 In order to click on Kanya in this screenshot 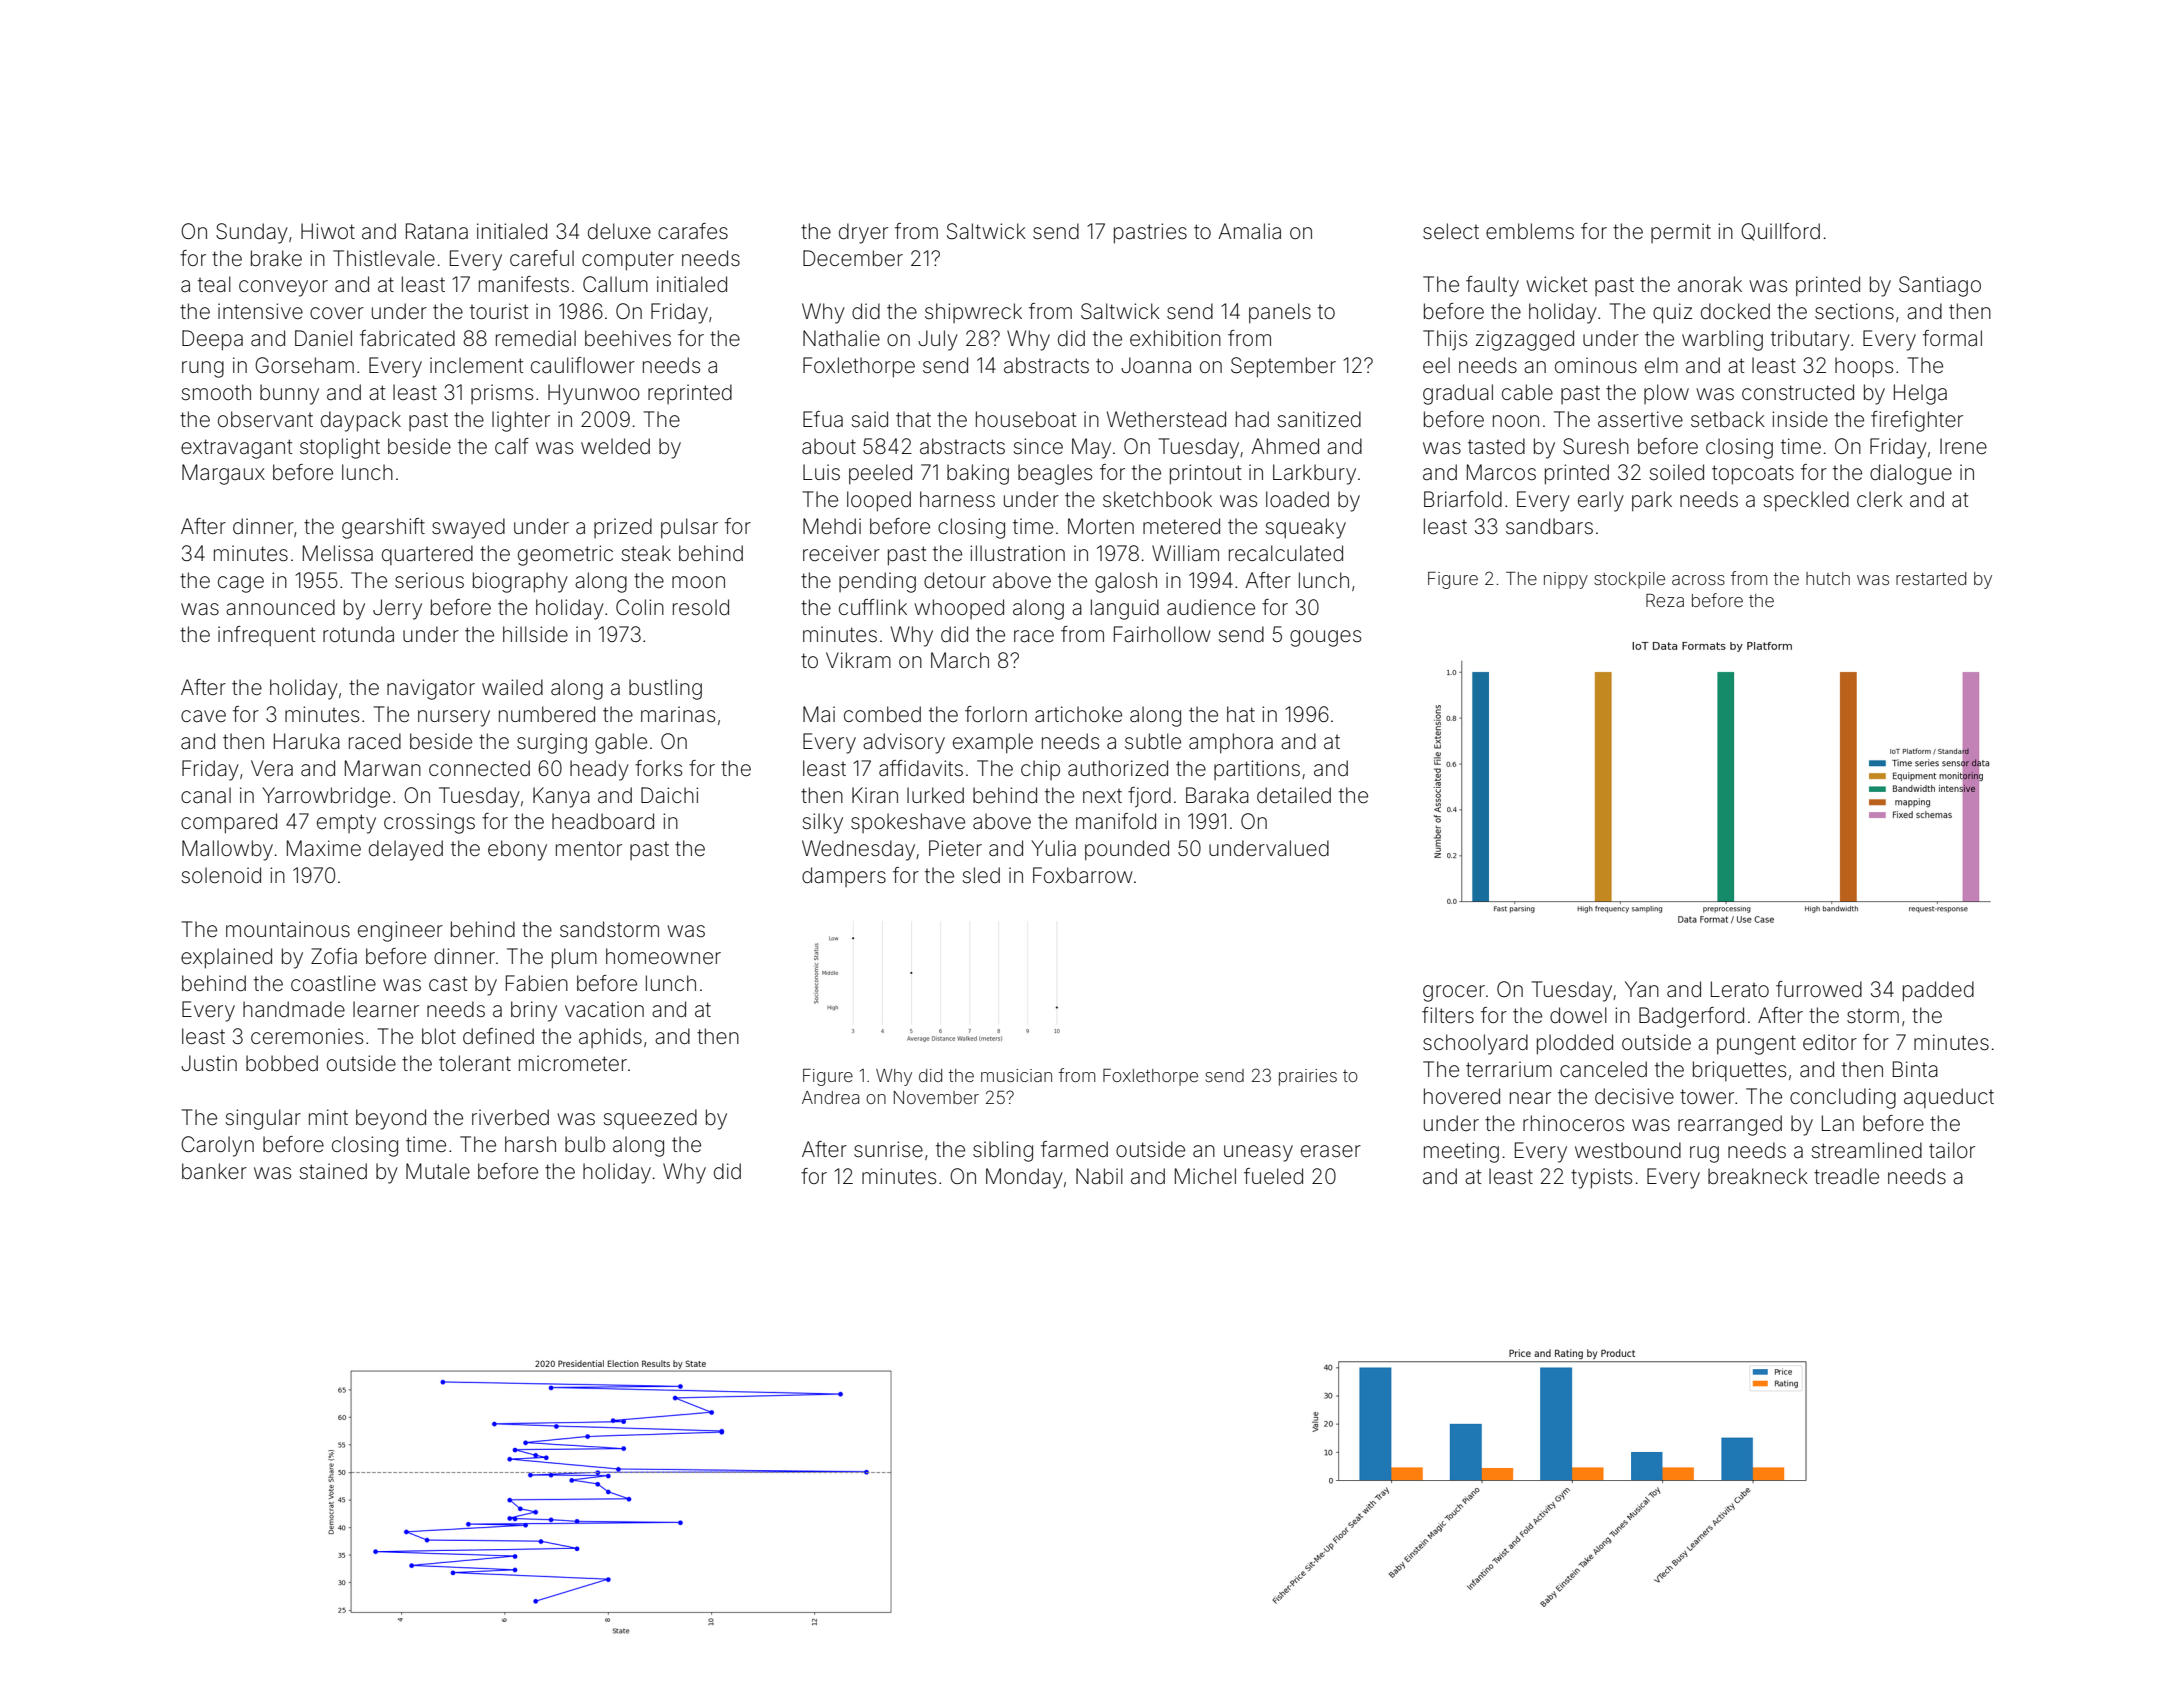, I will do `click(561, 797)`.
